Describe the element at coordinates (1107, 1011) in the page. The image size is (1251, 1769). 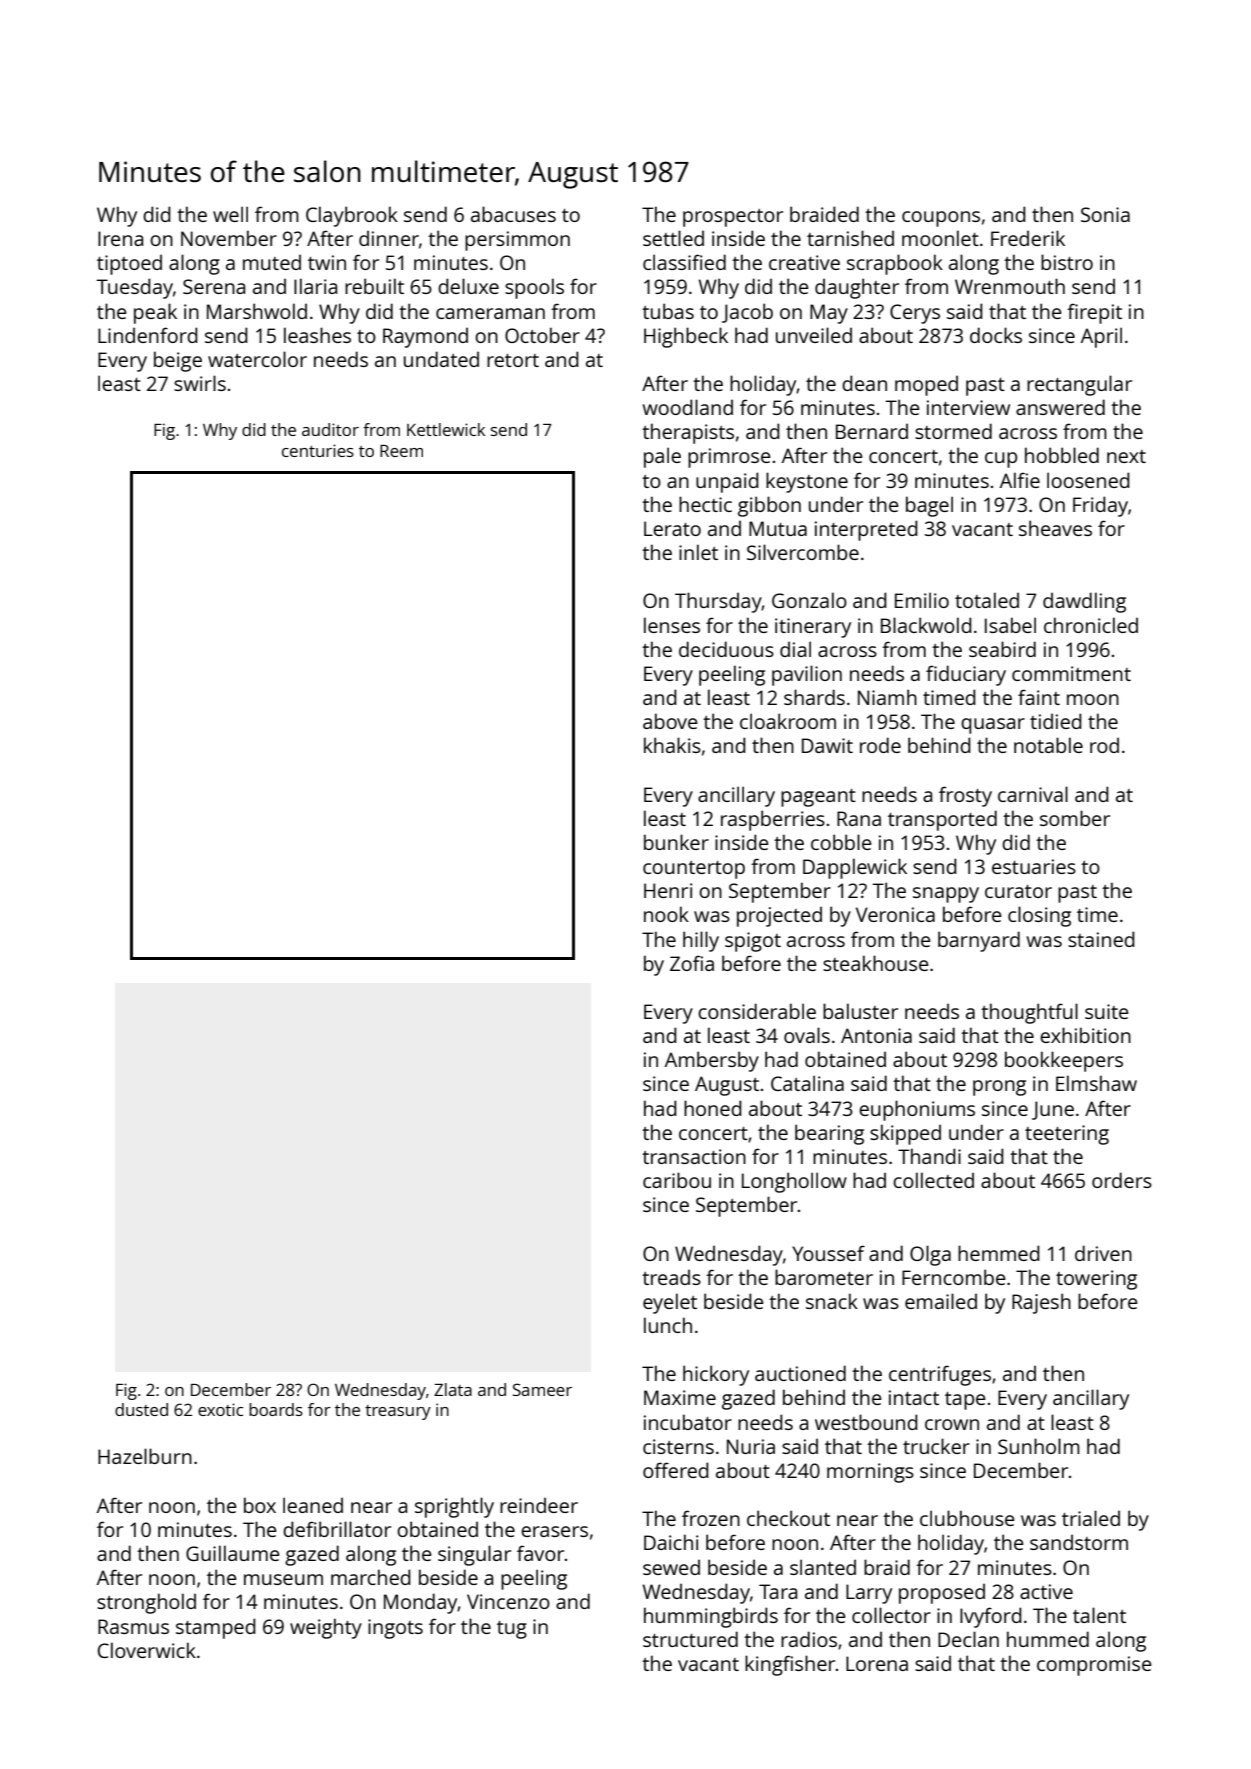
I see `suite` at that location.
